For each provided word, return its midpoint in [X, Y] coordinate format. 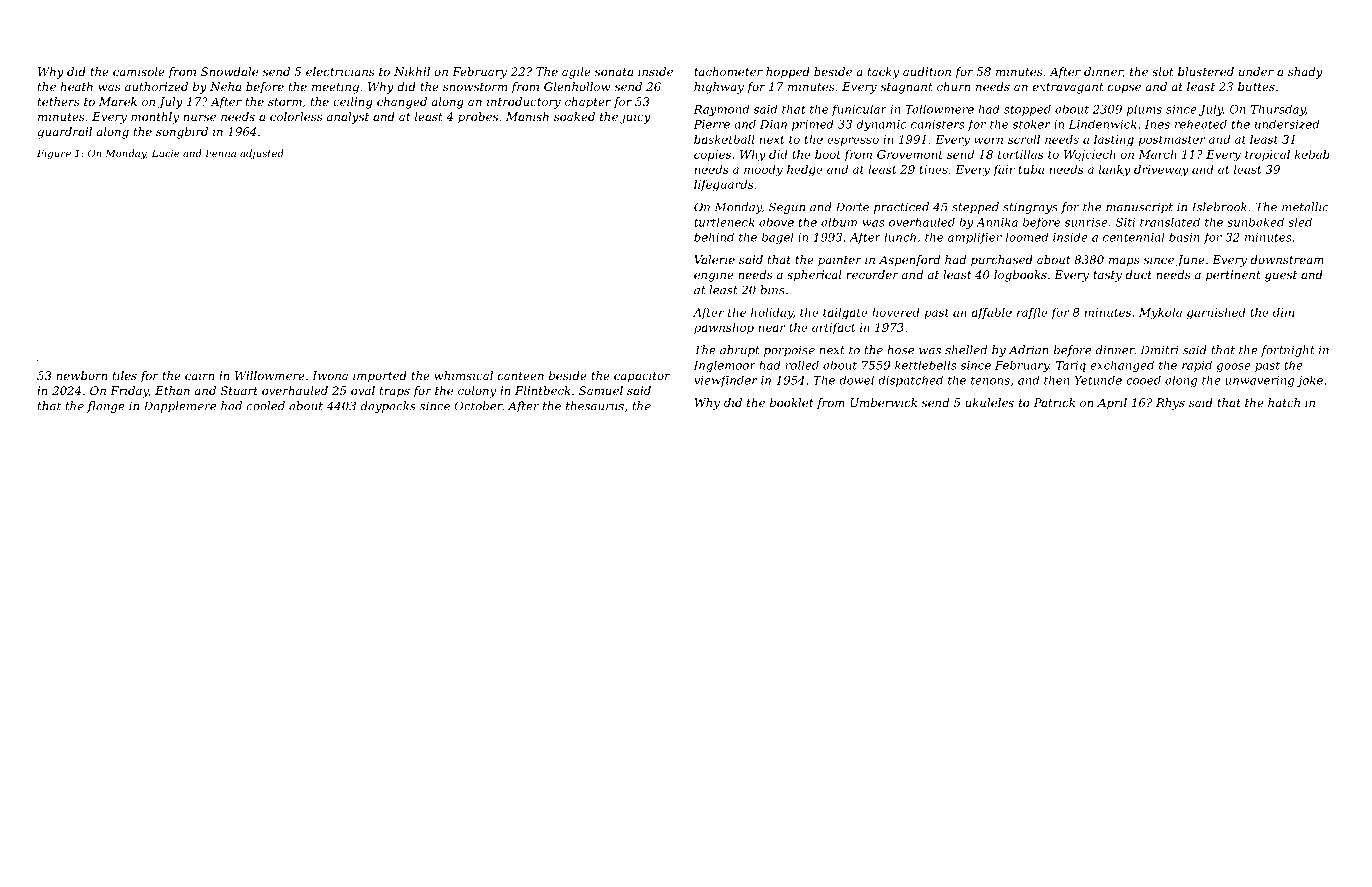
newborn [82, 375]
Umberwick [883, 402]
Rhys [1170, 404]
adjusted [262, 154]
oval [363, 390]
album [839, 222]
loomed [1027, 237]
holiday [772, 314]
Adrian [1029, 350]
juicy [635, 118]
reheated [1201, 124]
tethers [59, 101]
